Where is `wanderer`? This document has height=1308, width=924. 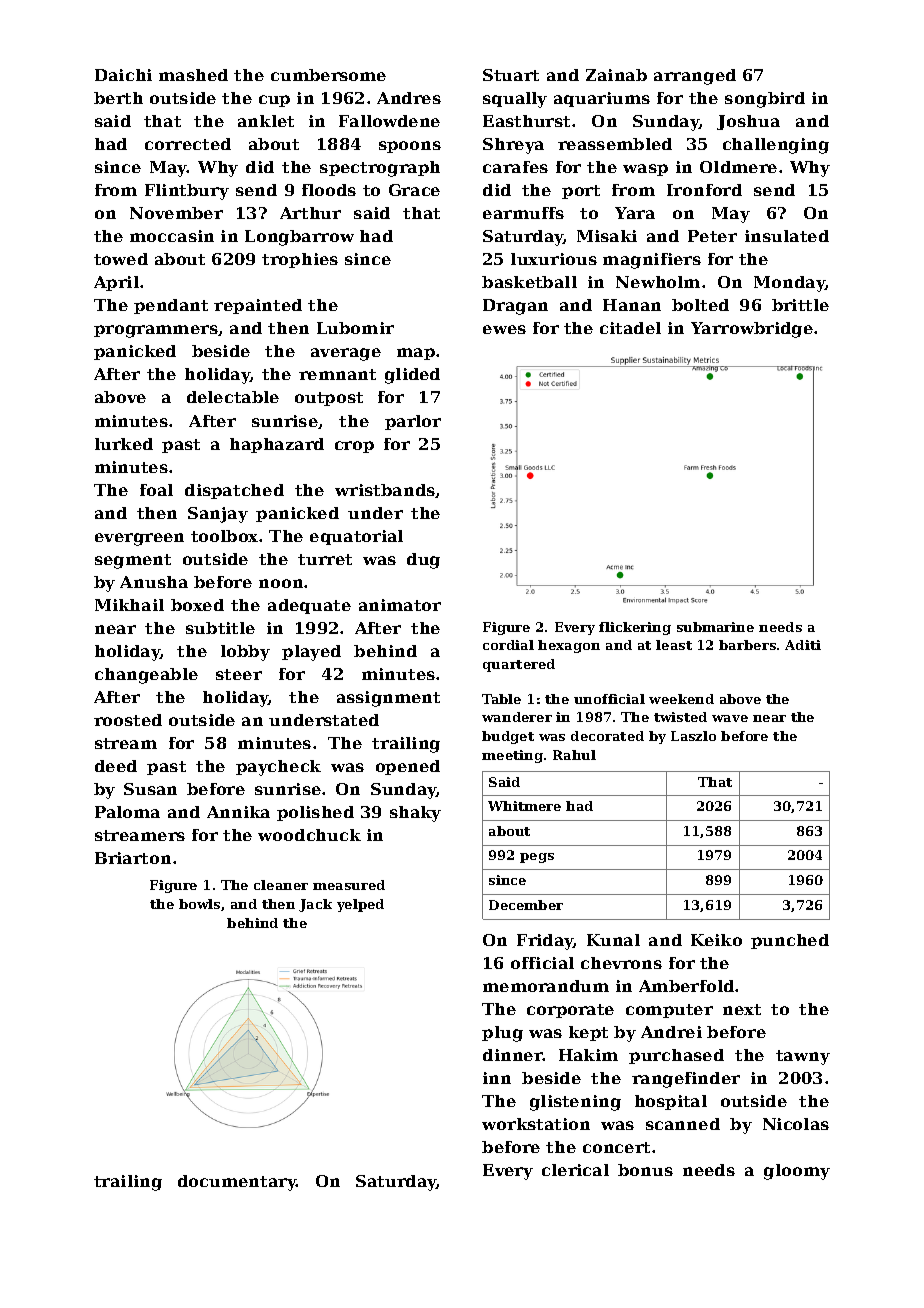
wanderer is located at coordinates (517, 717).
